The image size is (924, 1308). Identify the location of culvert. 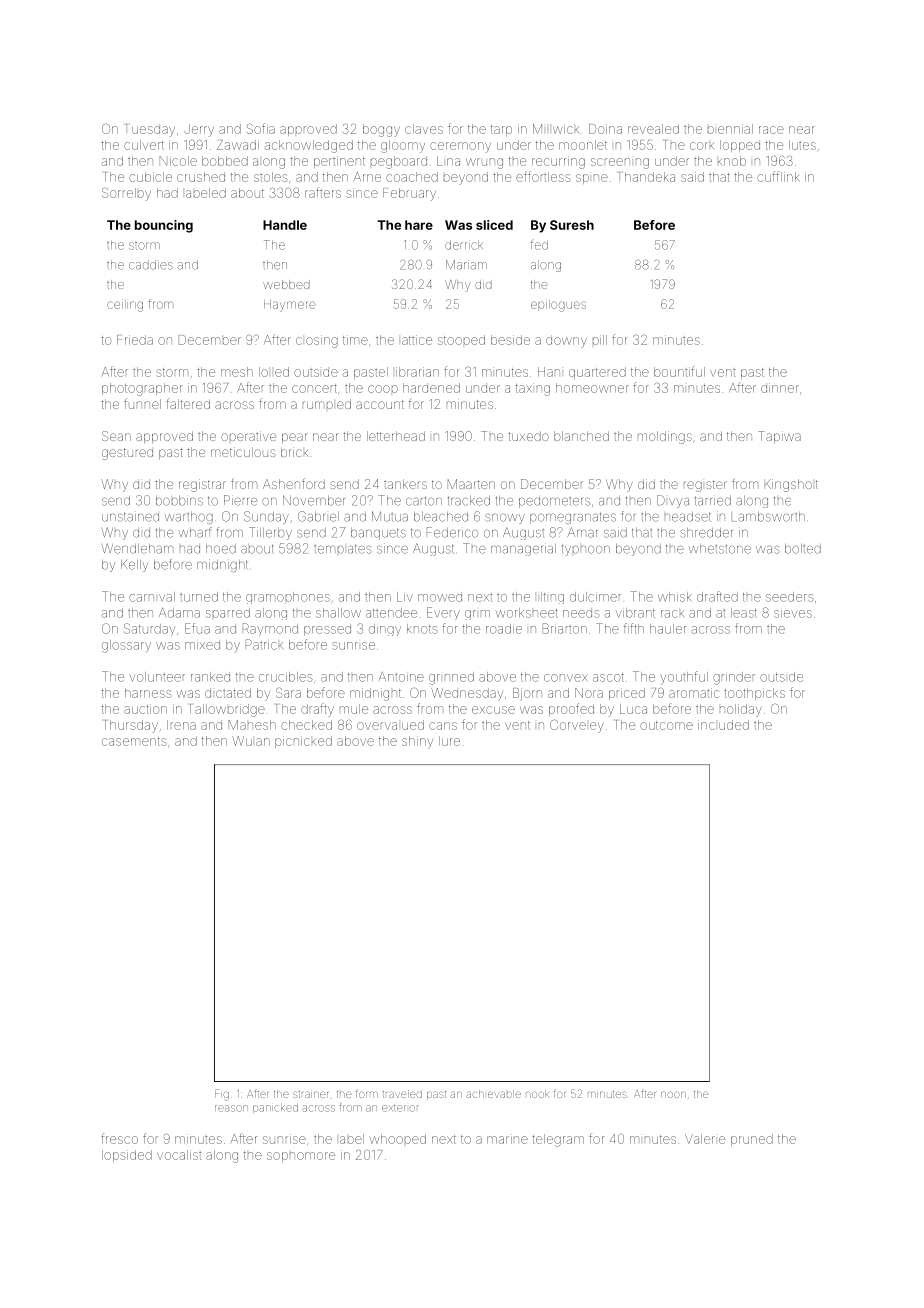
(144, 145).
